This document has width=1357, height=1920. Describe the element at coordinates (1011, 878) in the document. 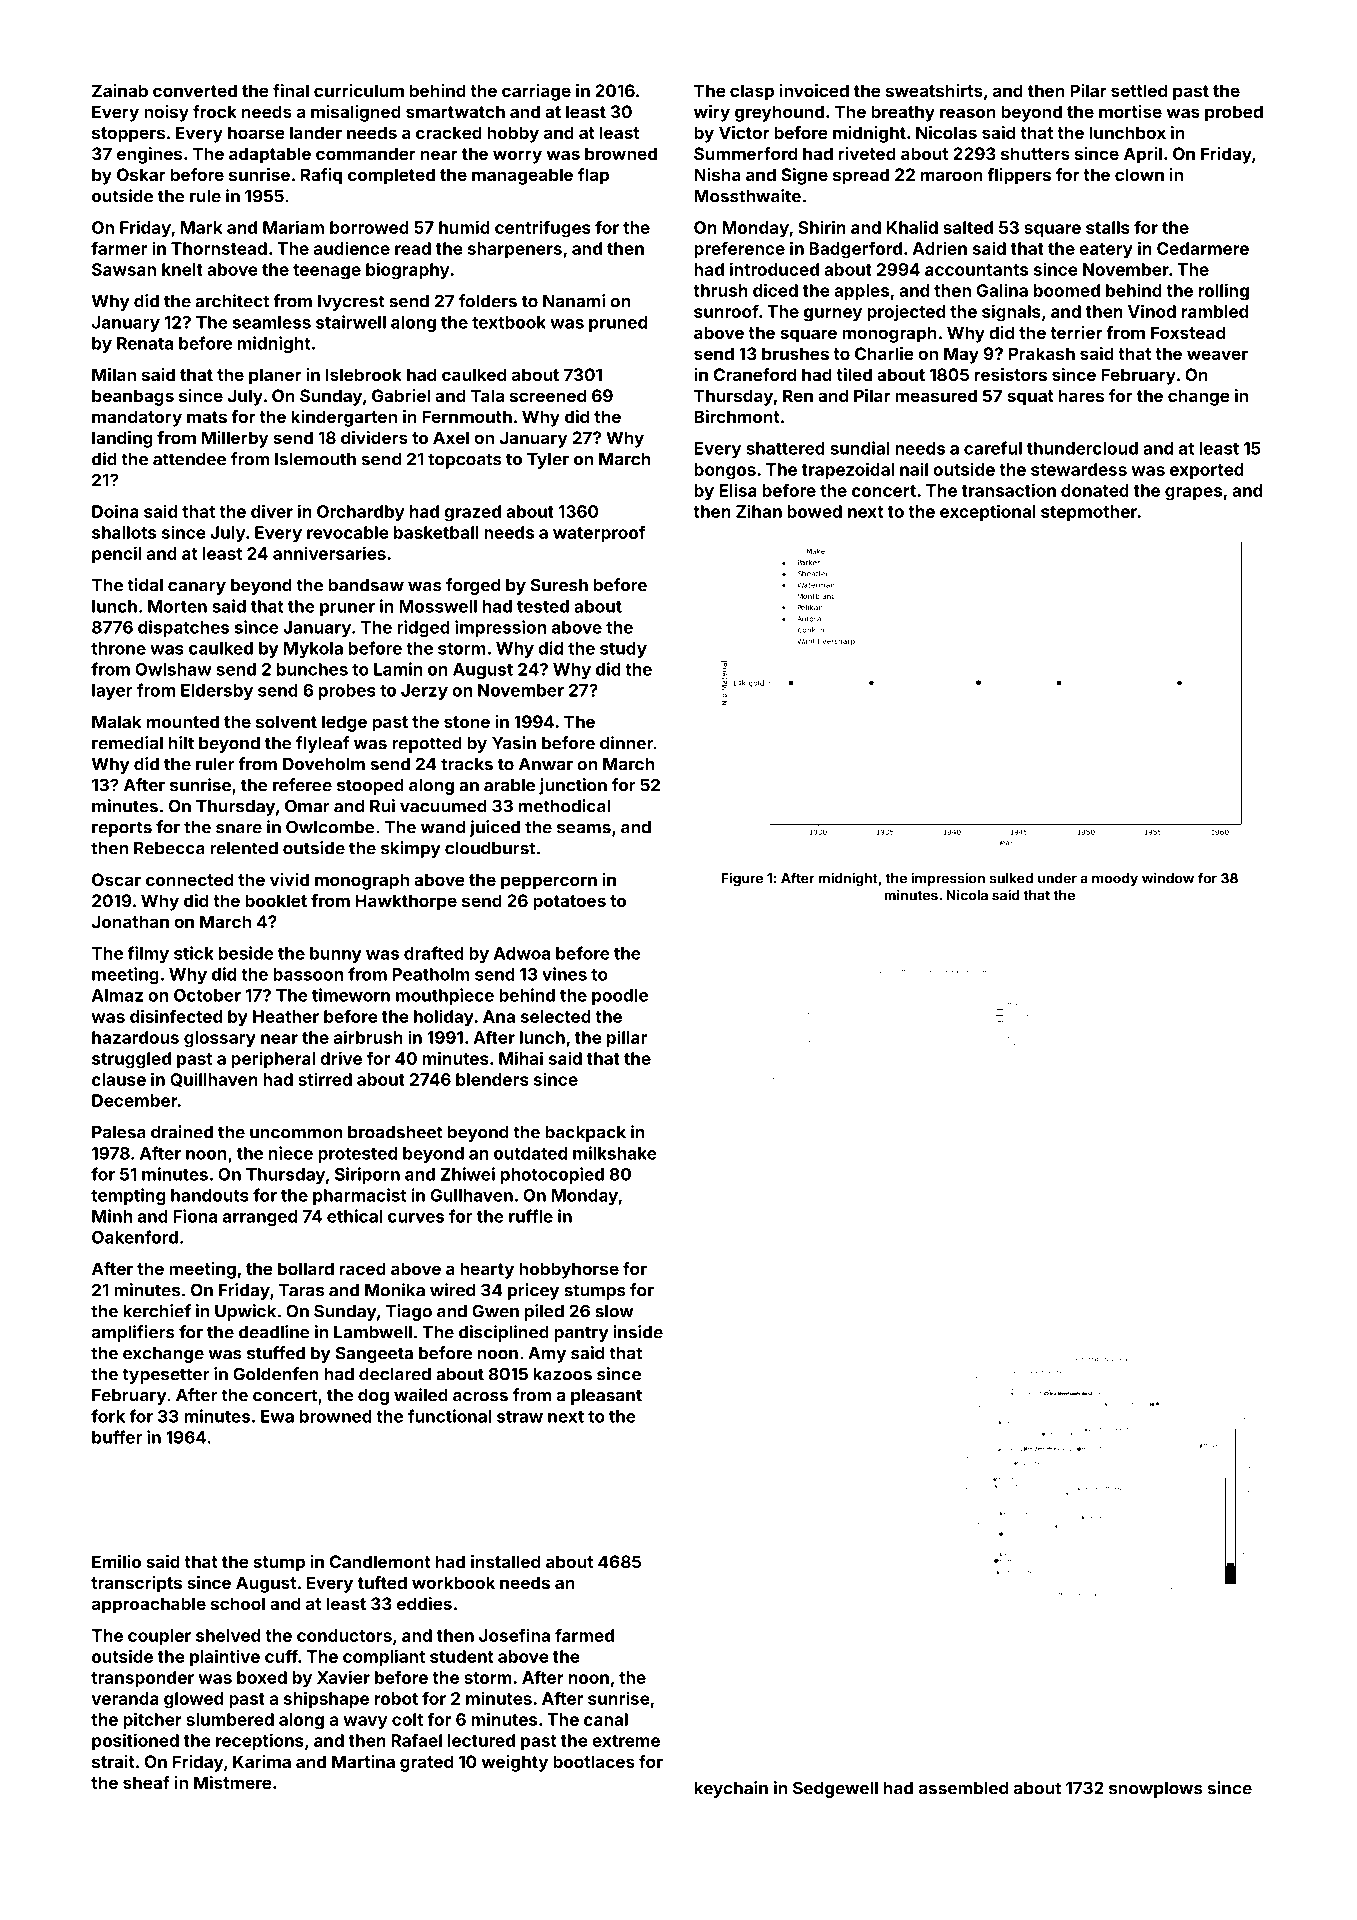

I see `sulked` at that location.
